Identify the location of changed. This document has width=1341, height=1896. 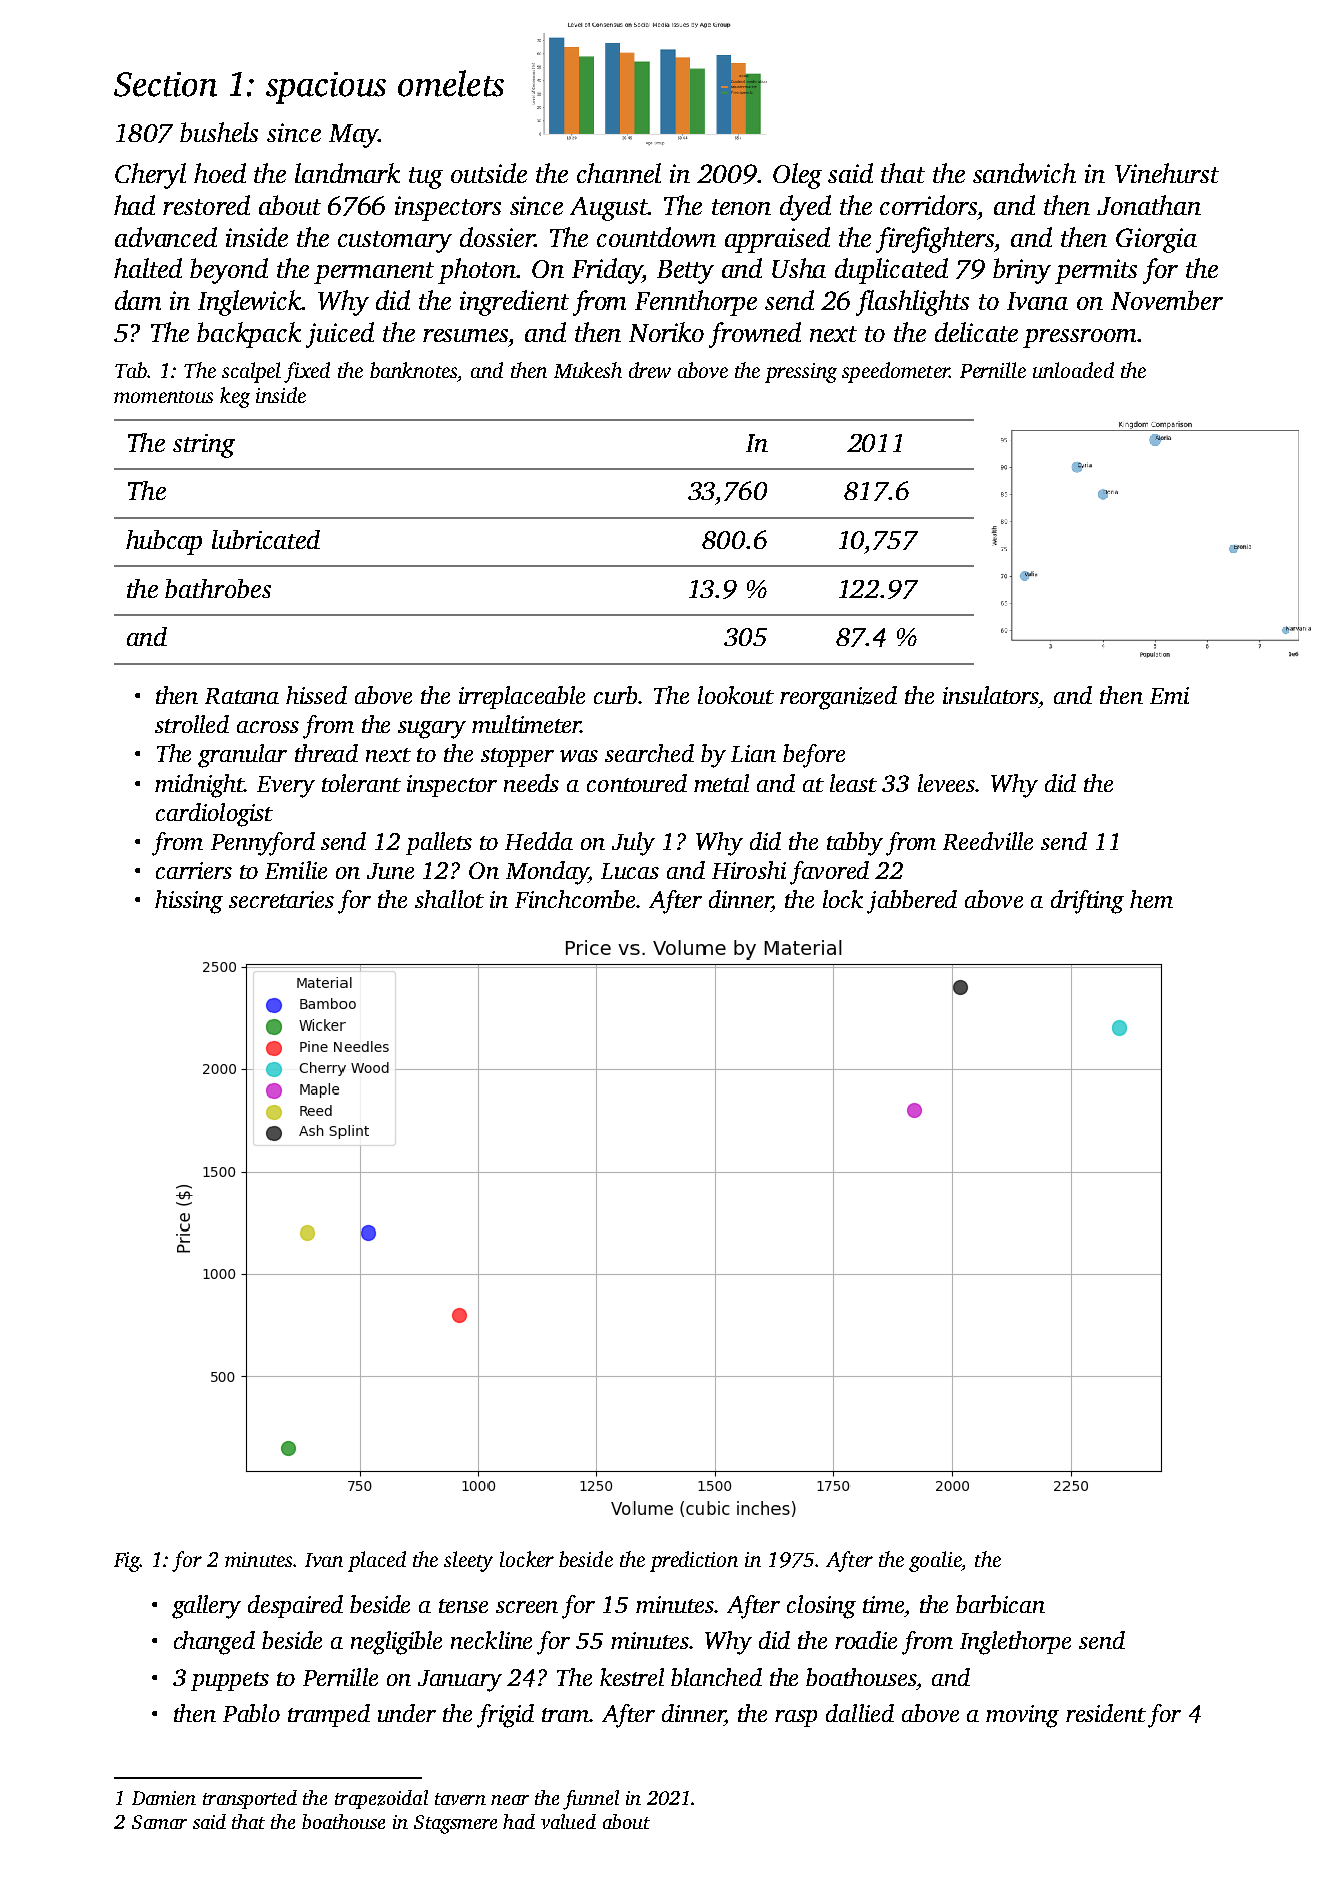
(214, 1643).
